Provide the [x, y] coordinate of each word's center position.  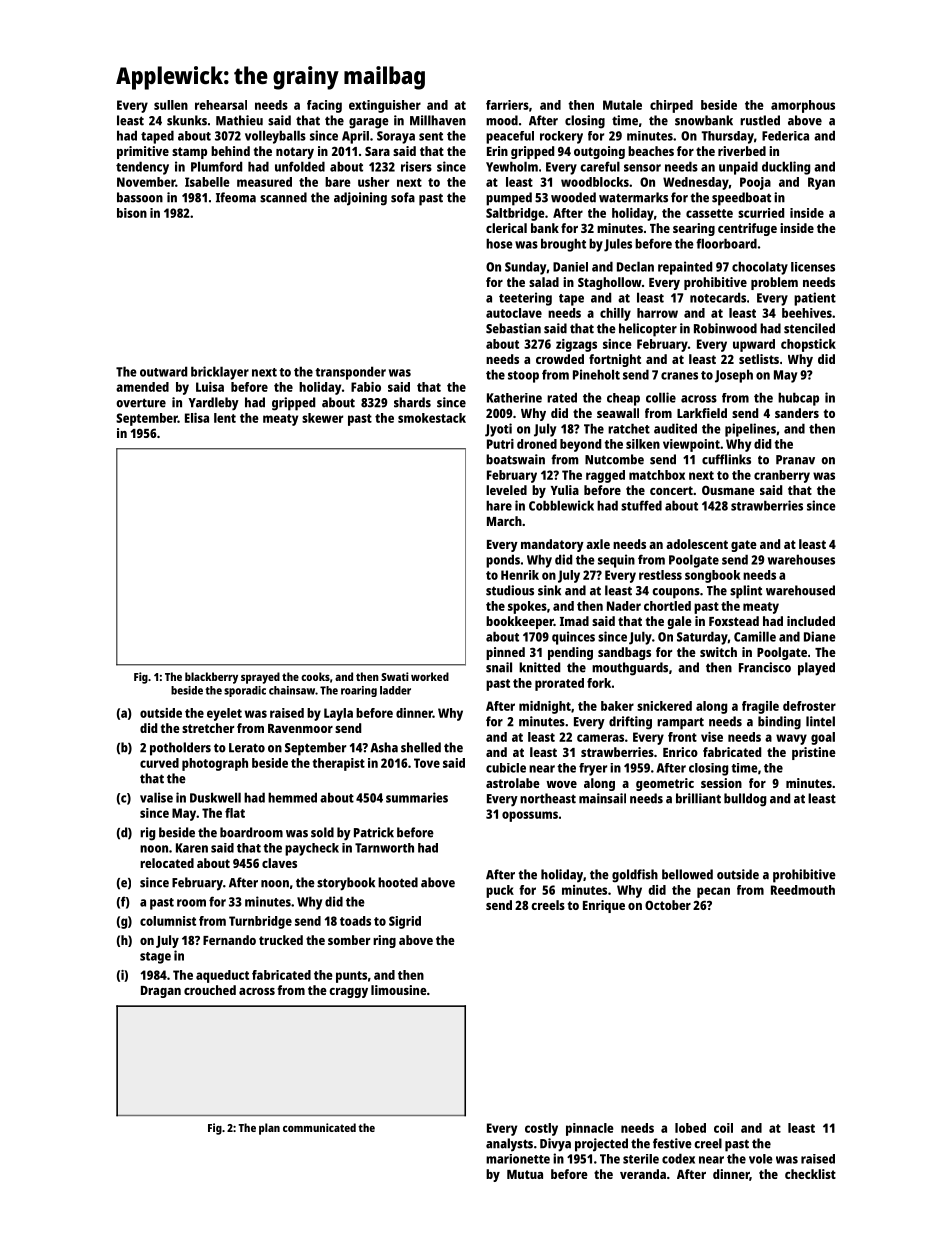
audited [675, 428]
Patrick [374, 832]
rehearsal [221, 105]
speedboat [741, 199]
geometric [665, 784]
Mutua [525, 1174]
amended [142, 387]
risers [416, 166]
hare [499, 505]
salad [544, 282]
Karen [192, 848]
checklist [810, 1174]
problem [774, 283]
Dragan [161, 992]
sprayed [260, 678]
